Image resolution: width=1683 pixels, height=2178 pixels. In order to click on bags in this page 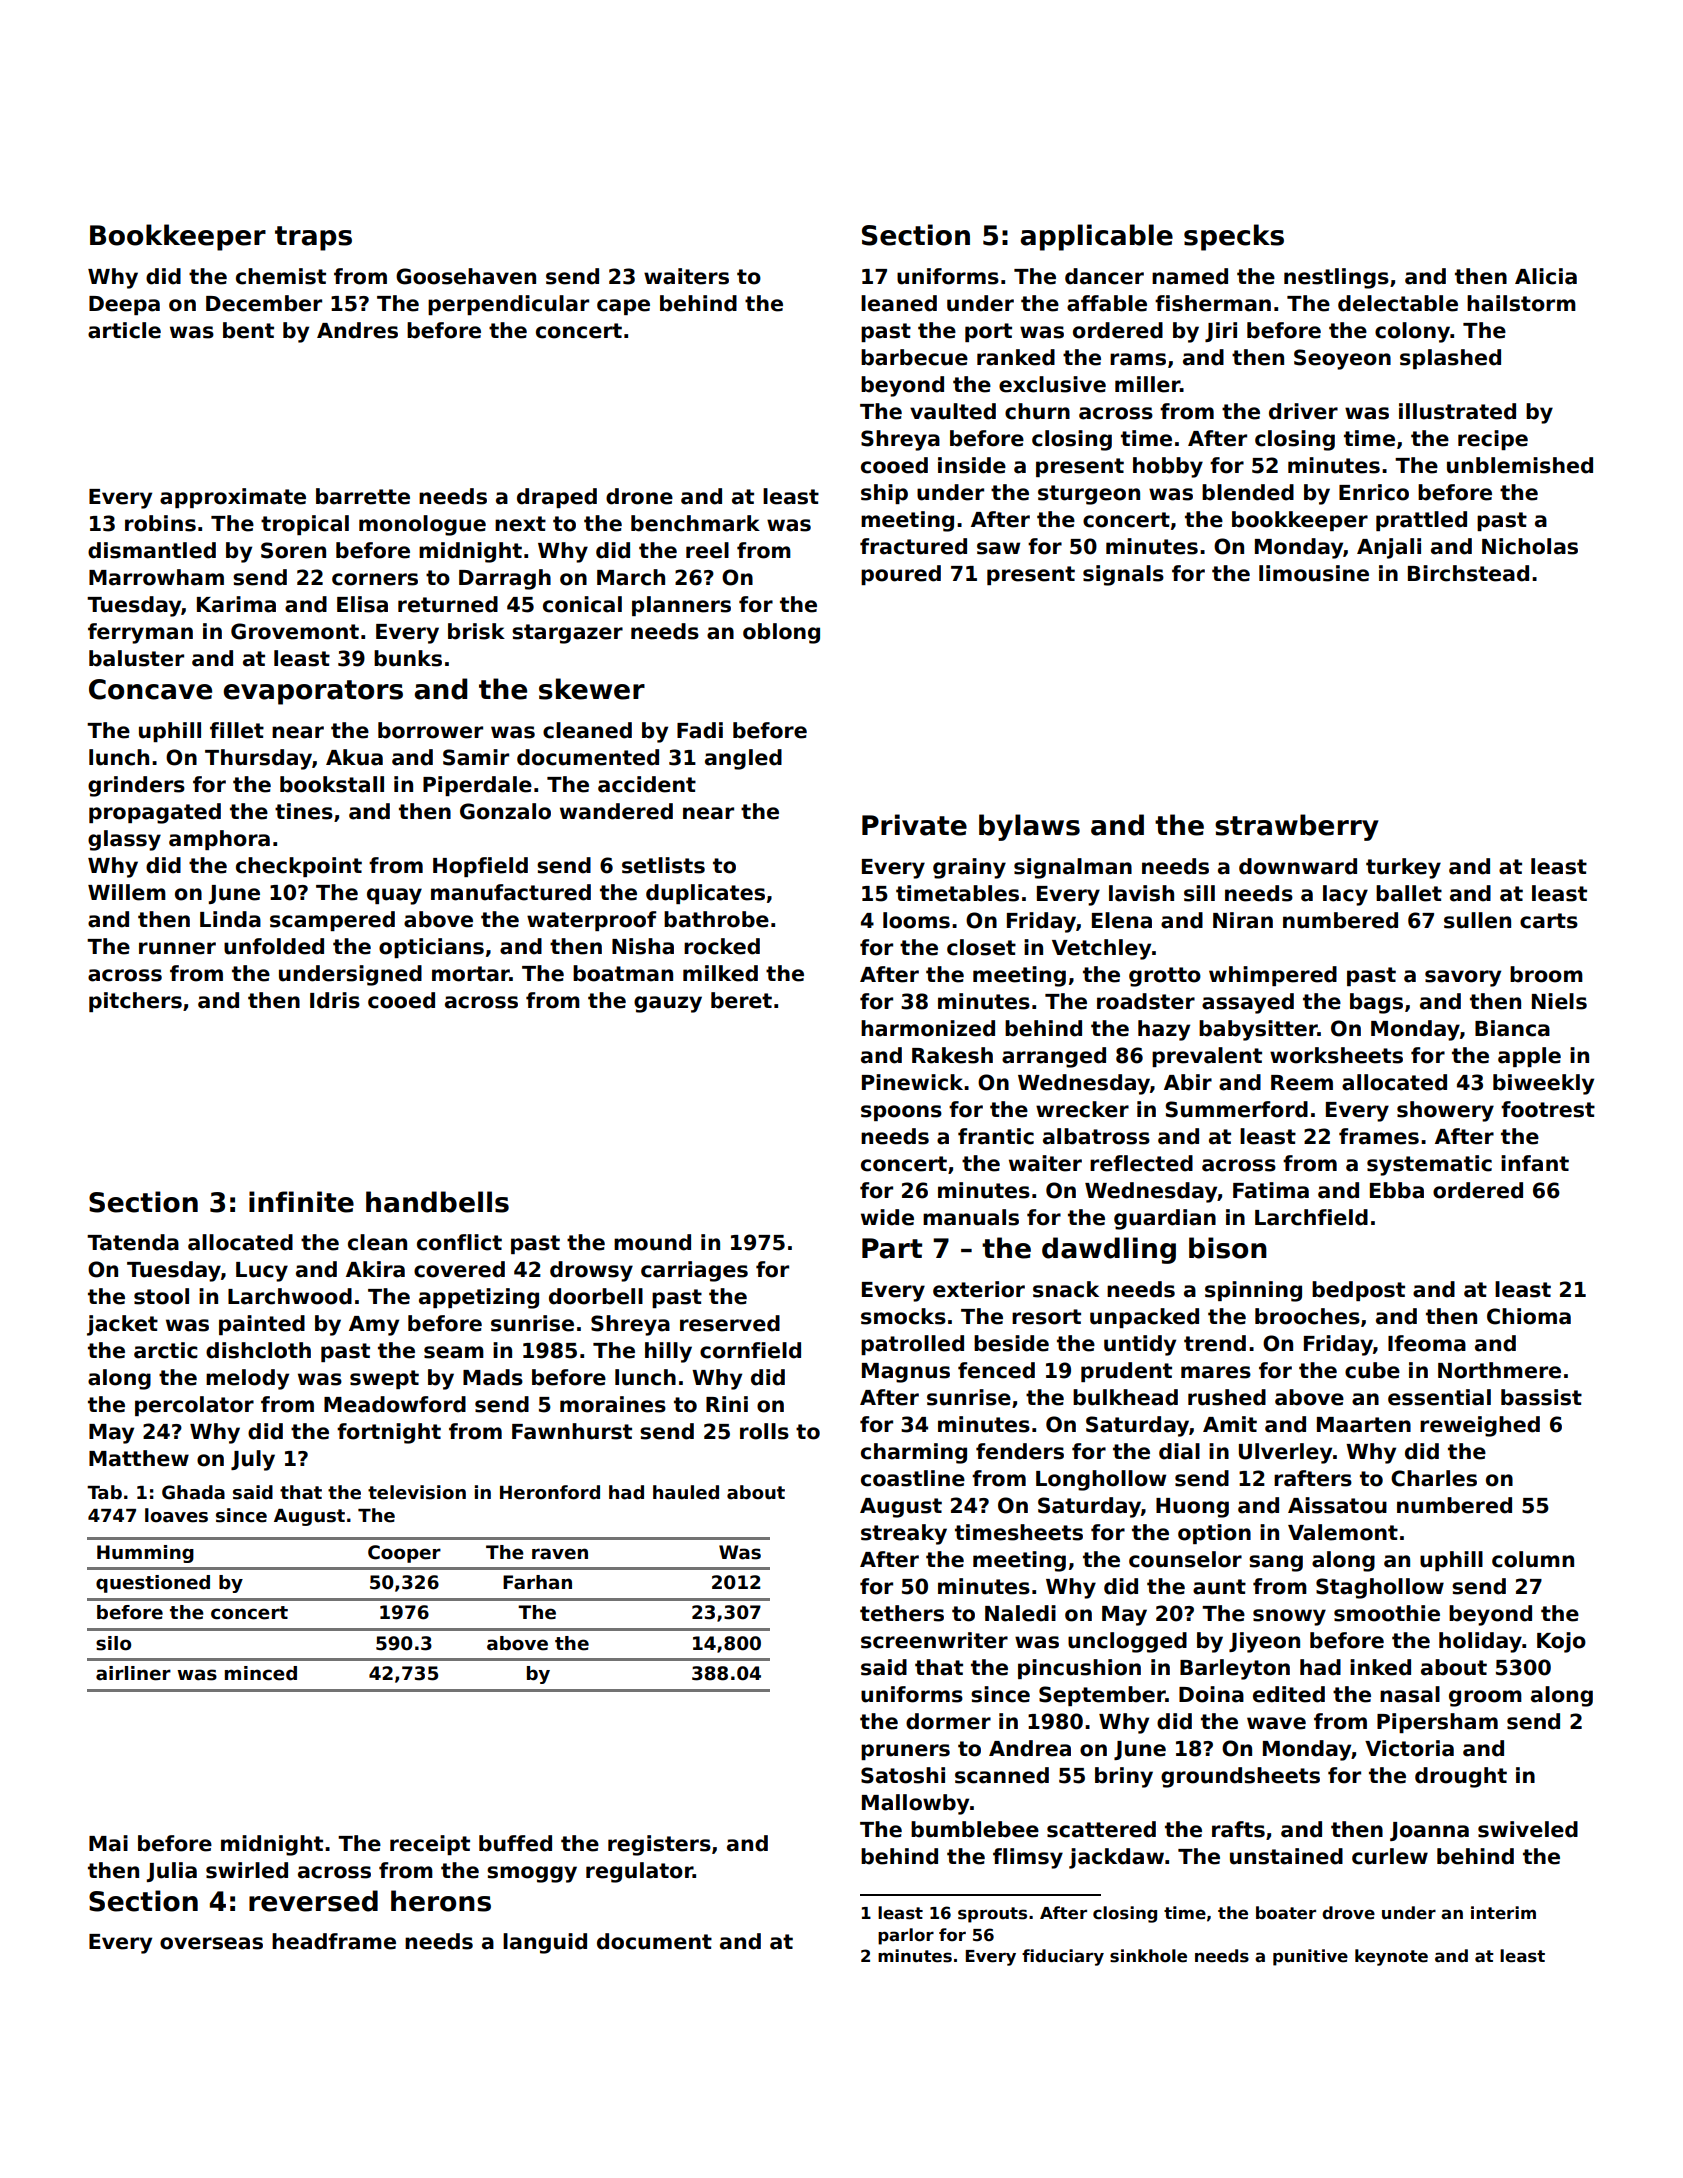, I will do `click(1376, 1003)`.
